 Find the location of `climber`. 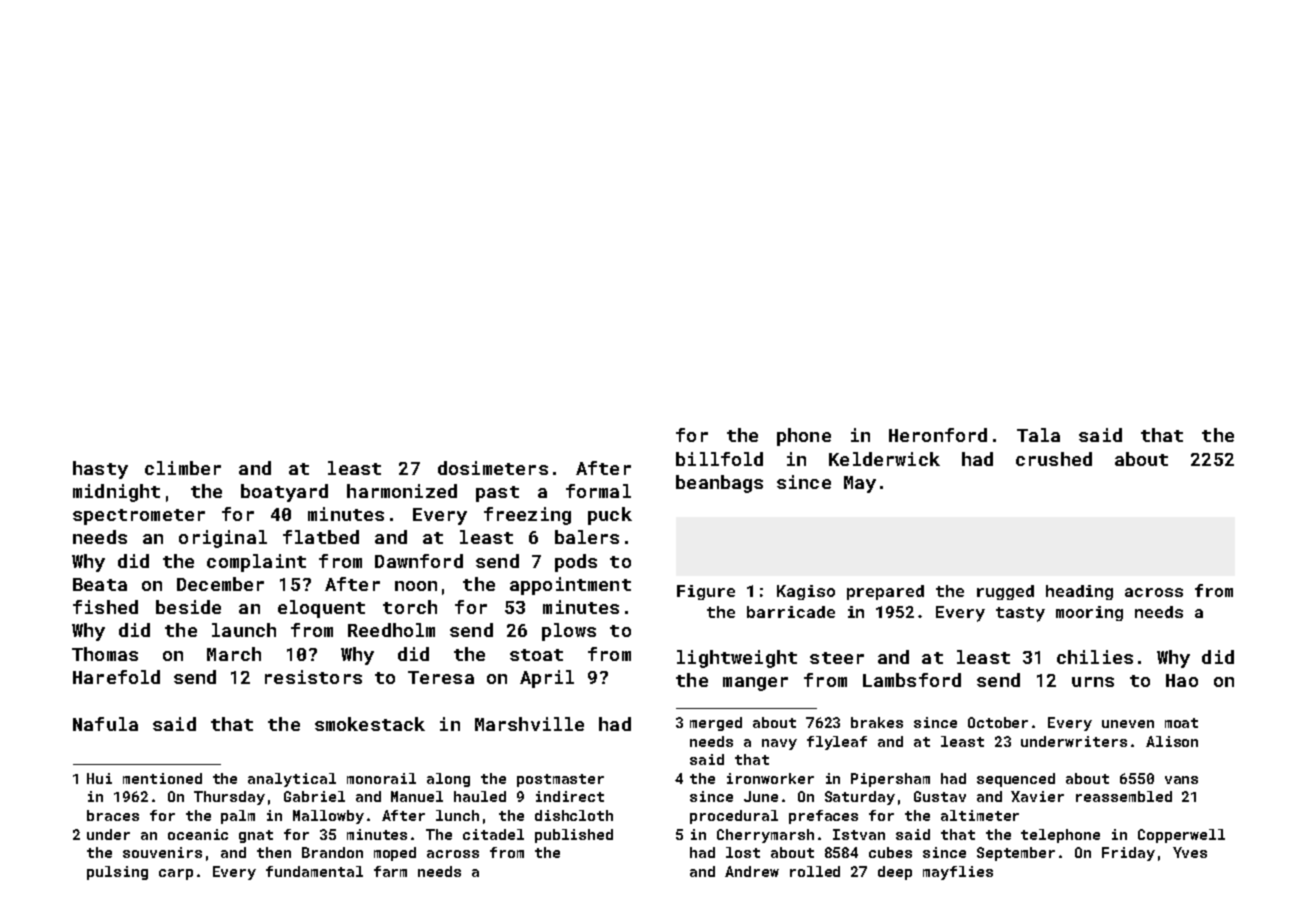

climber is located at coordinates (183, 468).
